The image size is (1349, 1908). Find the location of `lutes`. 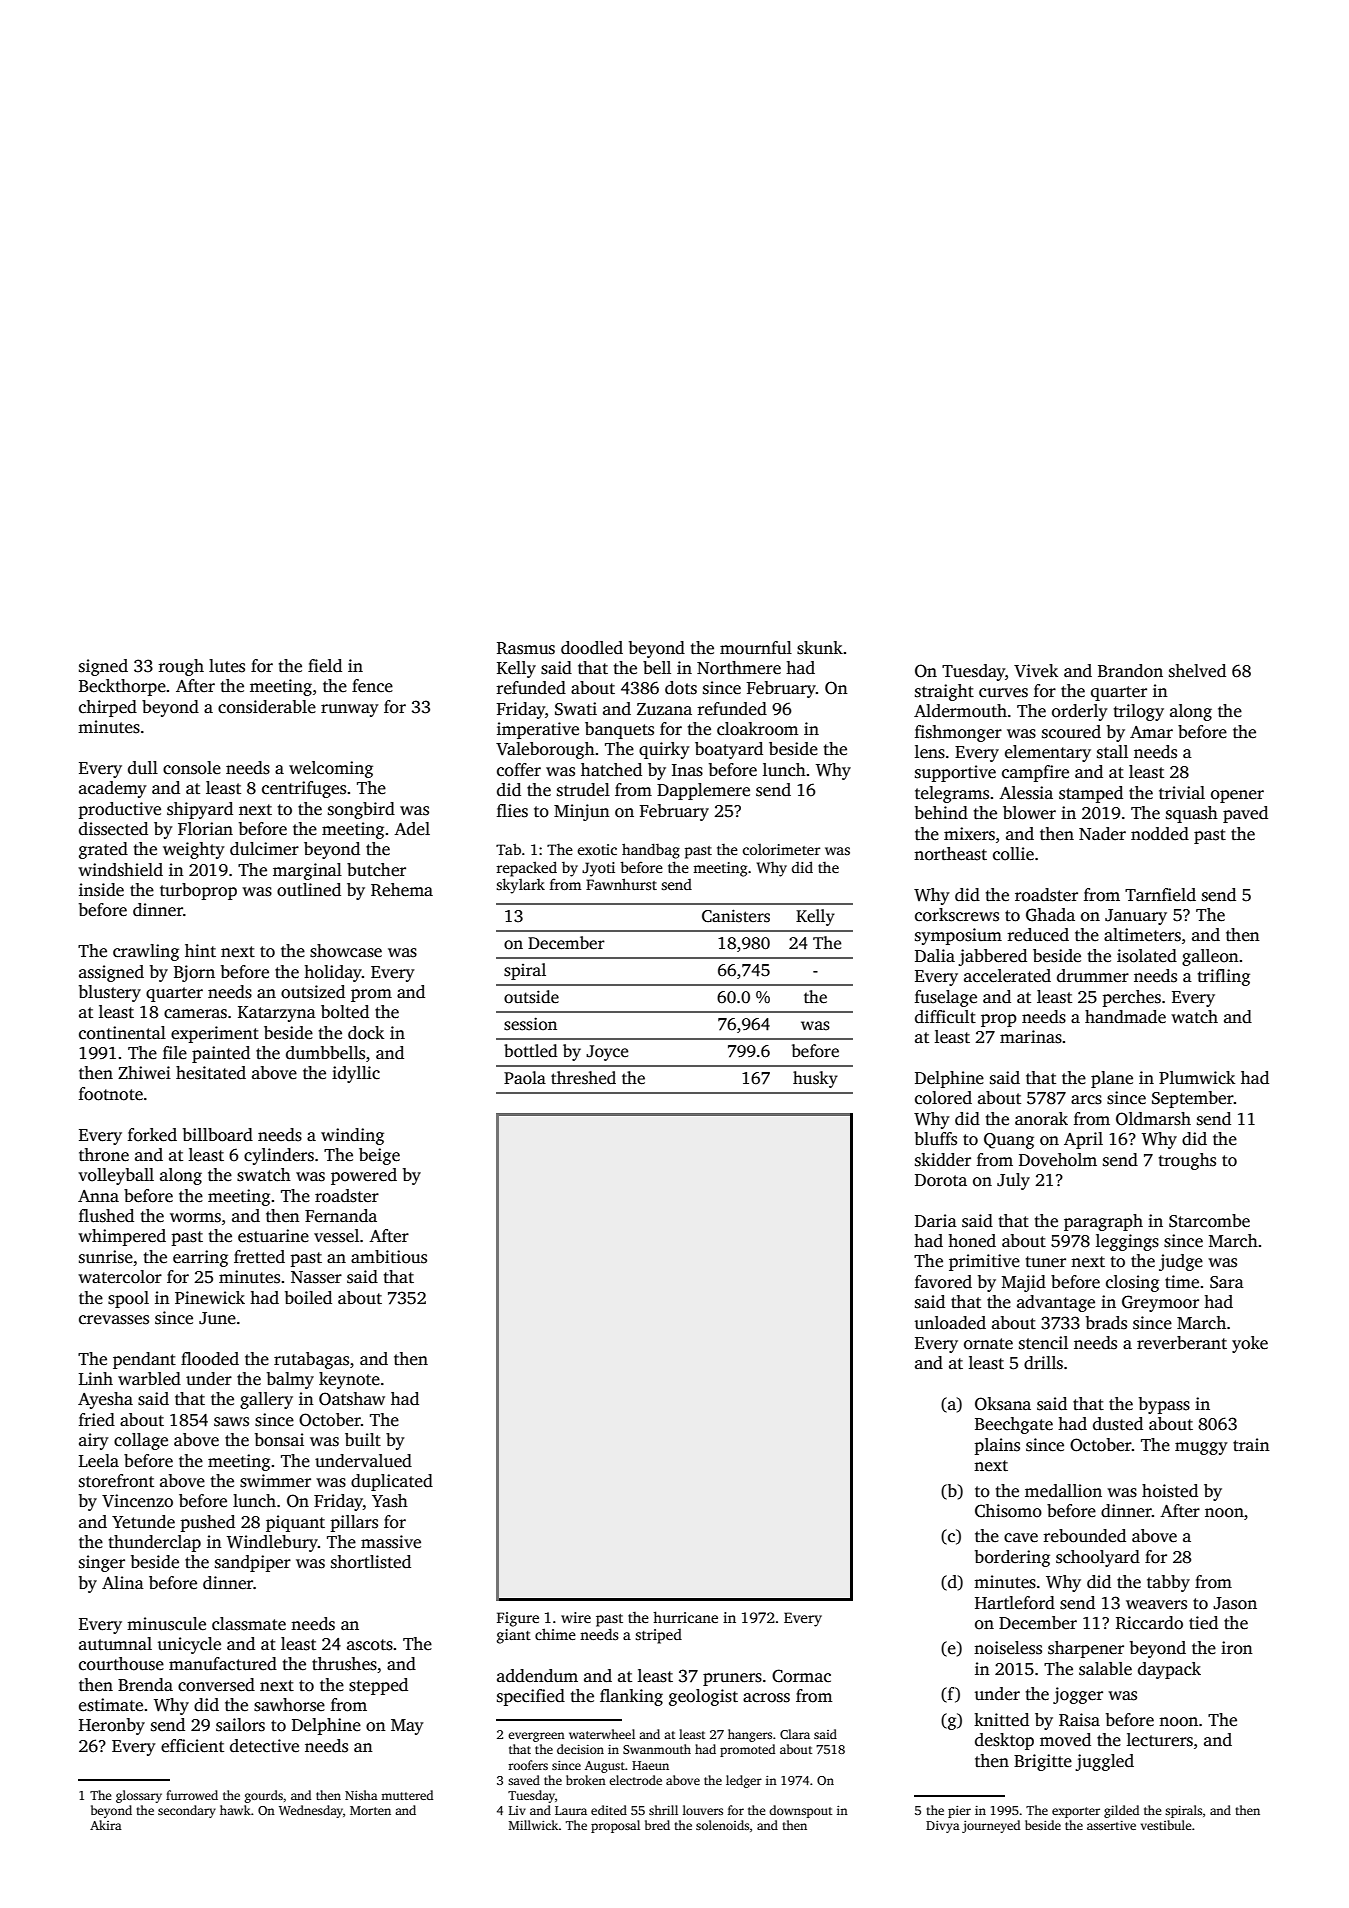

lutes is located at coordinates (227, 666).
